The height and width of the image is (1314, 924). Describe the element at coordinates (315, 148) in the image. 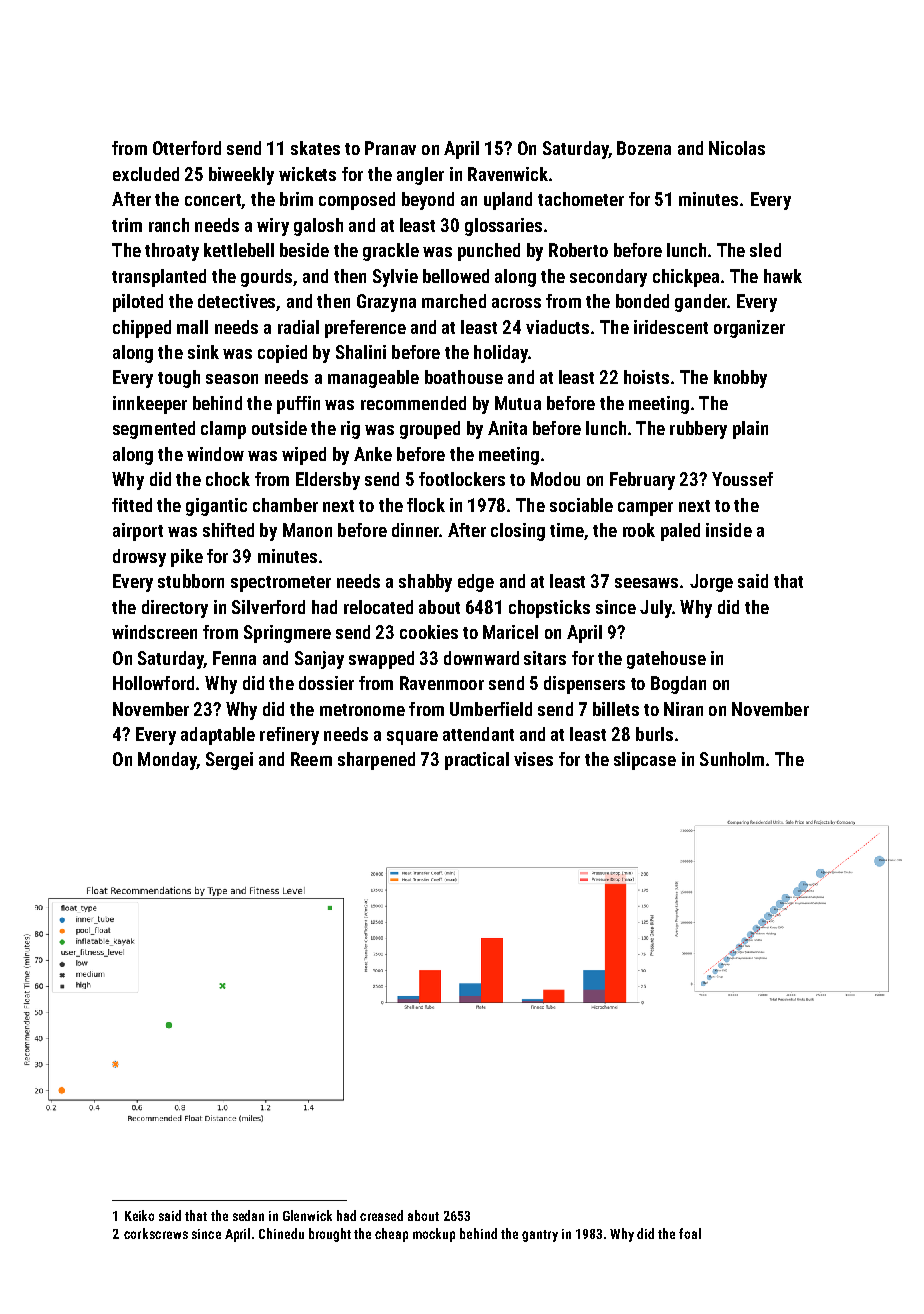

I see `skates` at that location.
